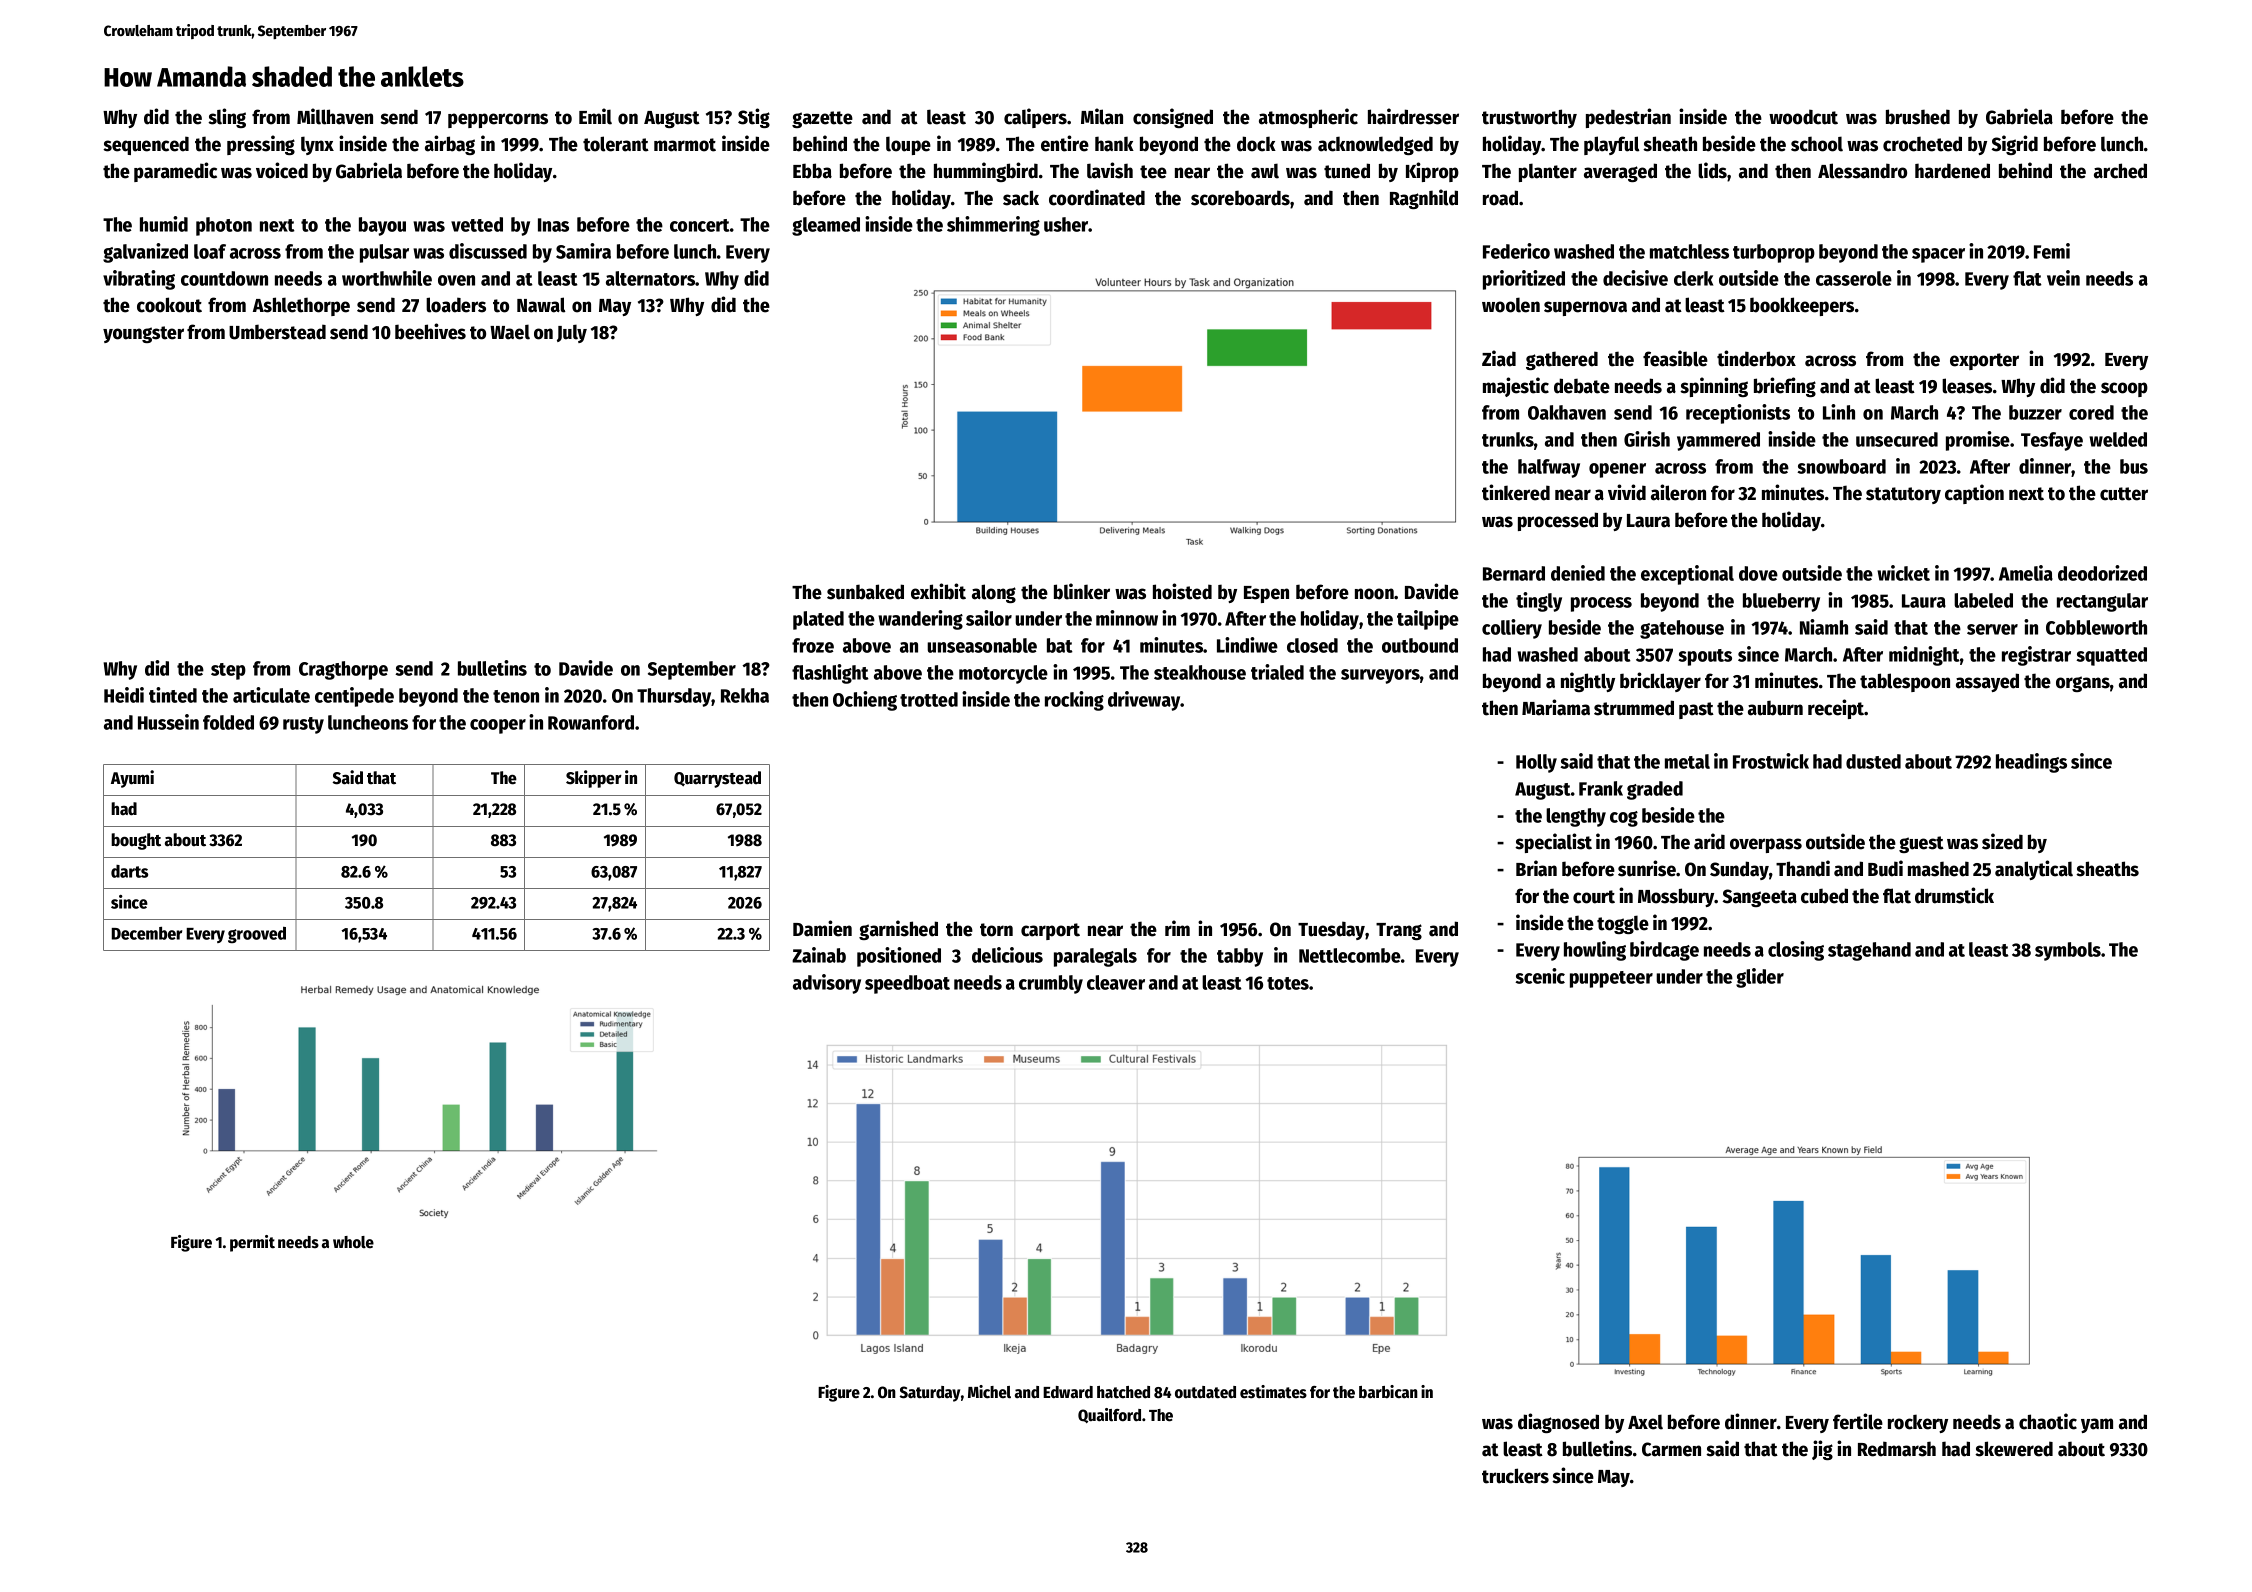  What do you see at coordinates (1705, 657) in the screenshot?
I see `spouts` at bounding box center [1705, 657].
